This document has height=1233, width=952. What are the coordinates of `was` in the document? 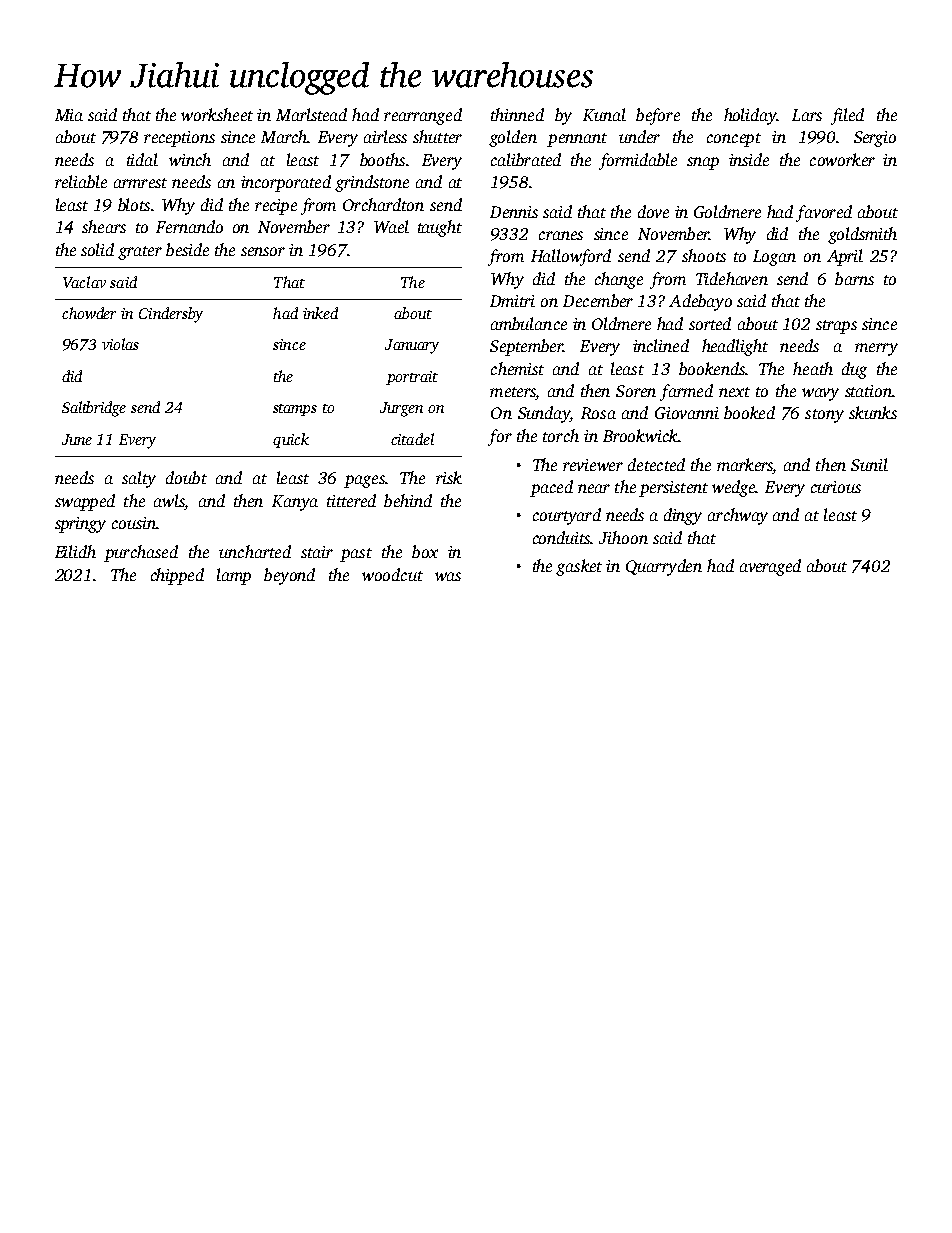 It's located at (448, 576).
